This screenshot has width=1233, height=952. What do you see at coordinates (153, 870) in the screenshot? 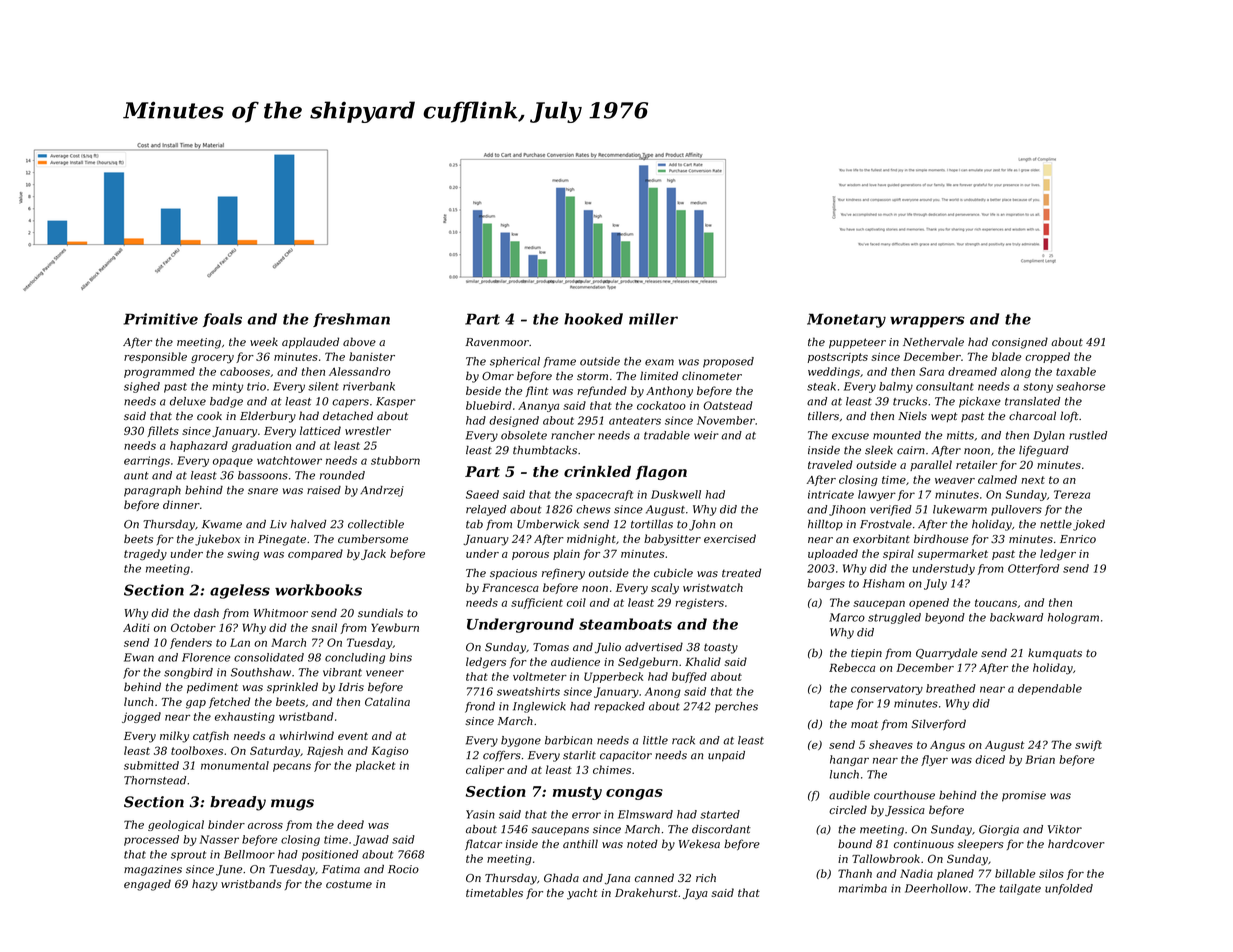
I see `magazines` at bounding box center [153, 870].
